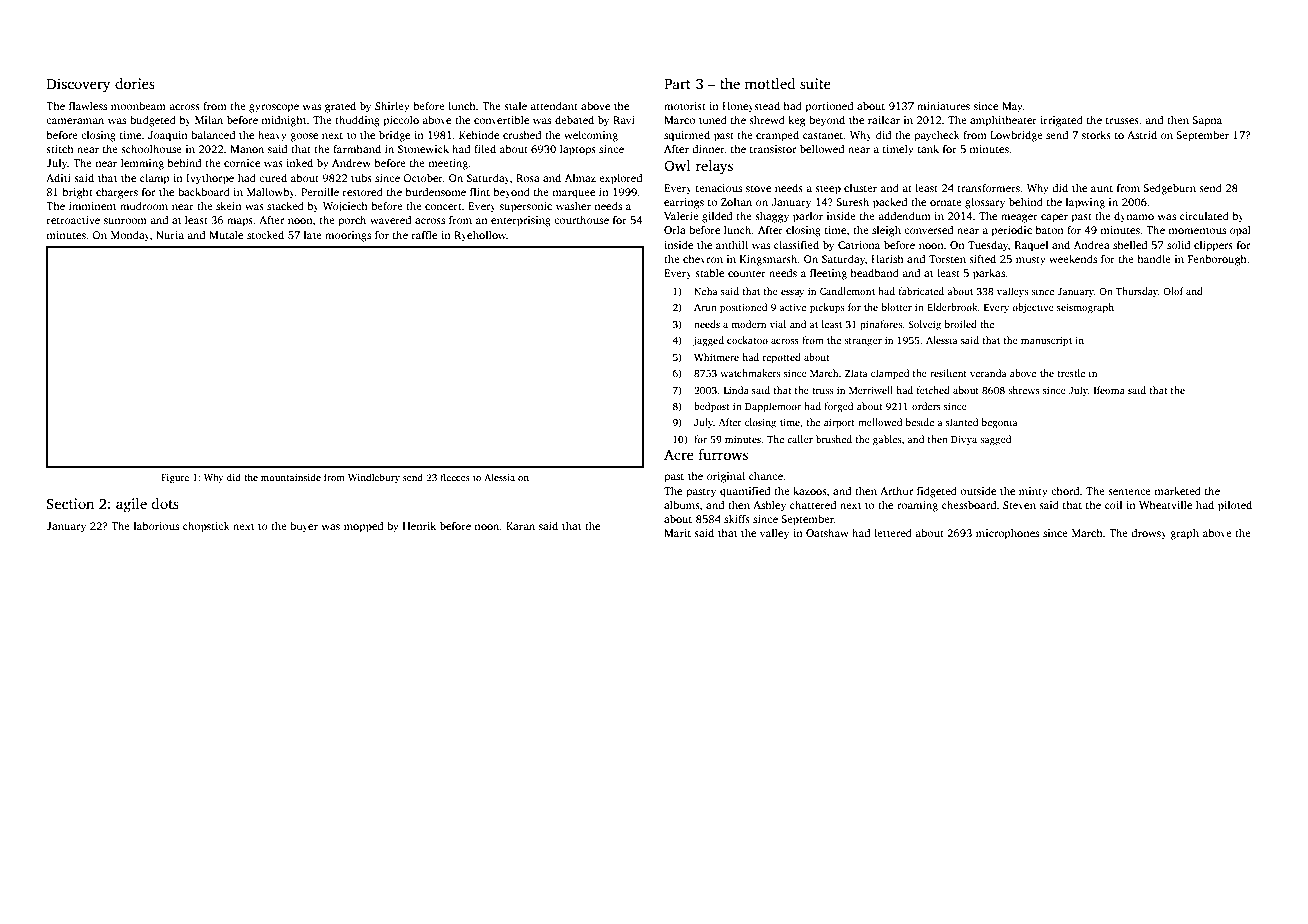 This screenshot has width=1308, height=924. What do you see at coordinates (1109, 390) in the screenshot?
I see `Ifeoma` at bounding box center [1109, 390].
